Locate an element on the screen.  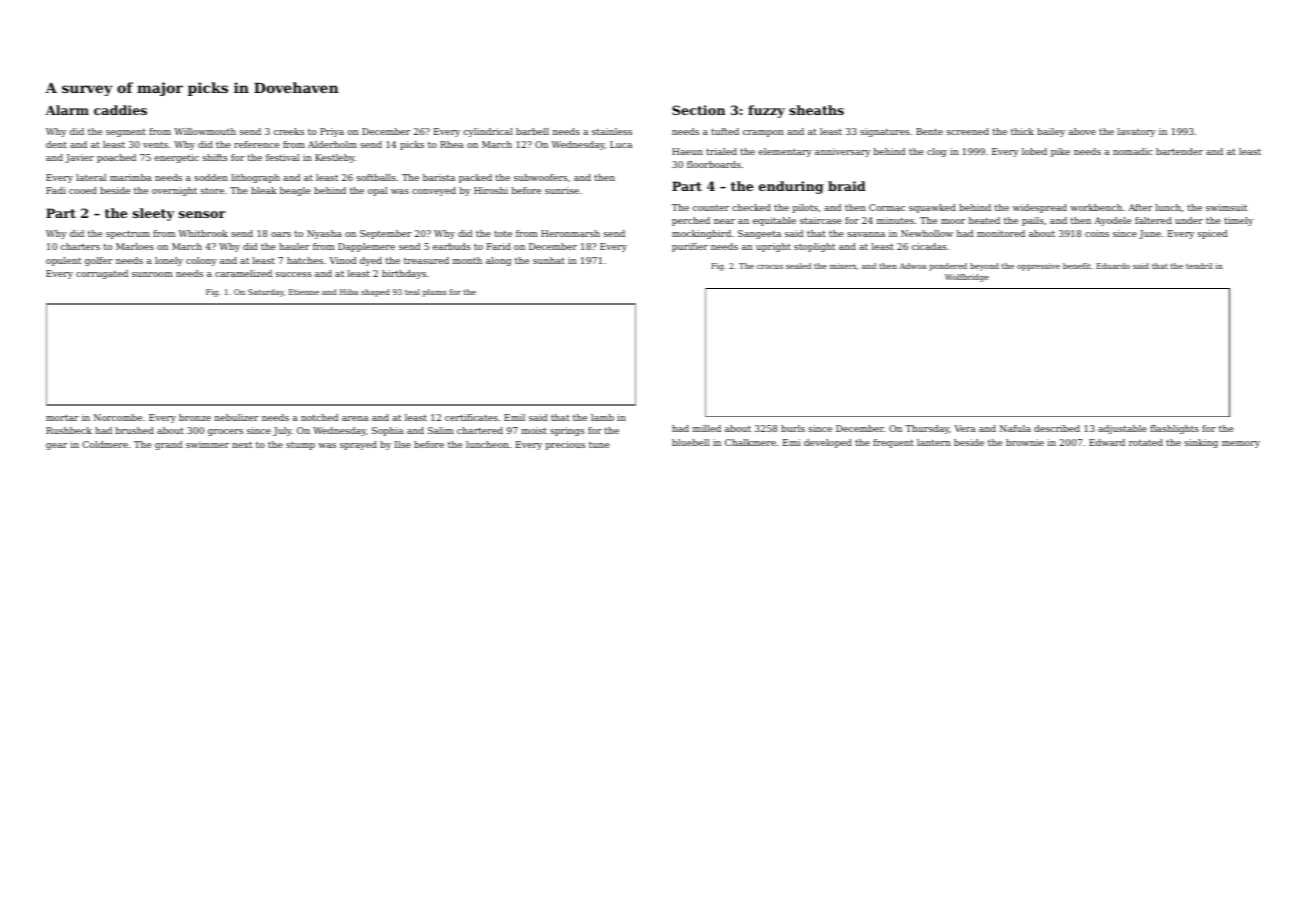
stump is located at coordinates (300, 446).
